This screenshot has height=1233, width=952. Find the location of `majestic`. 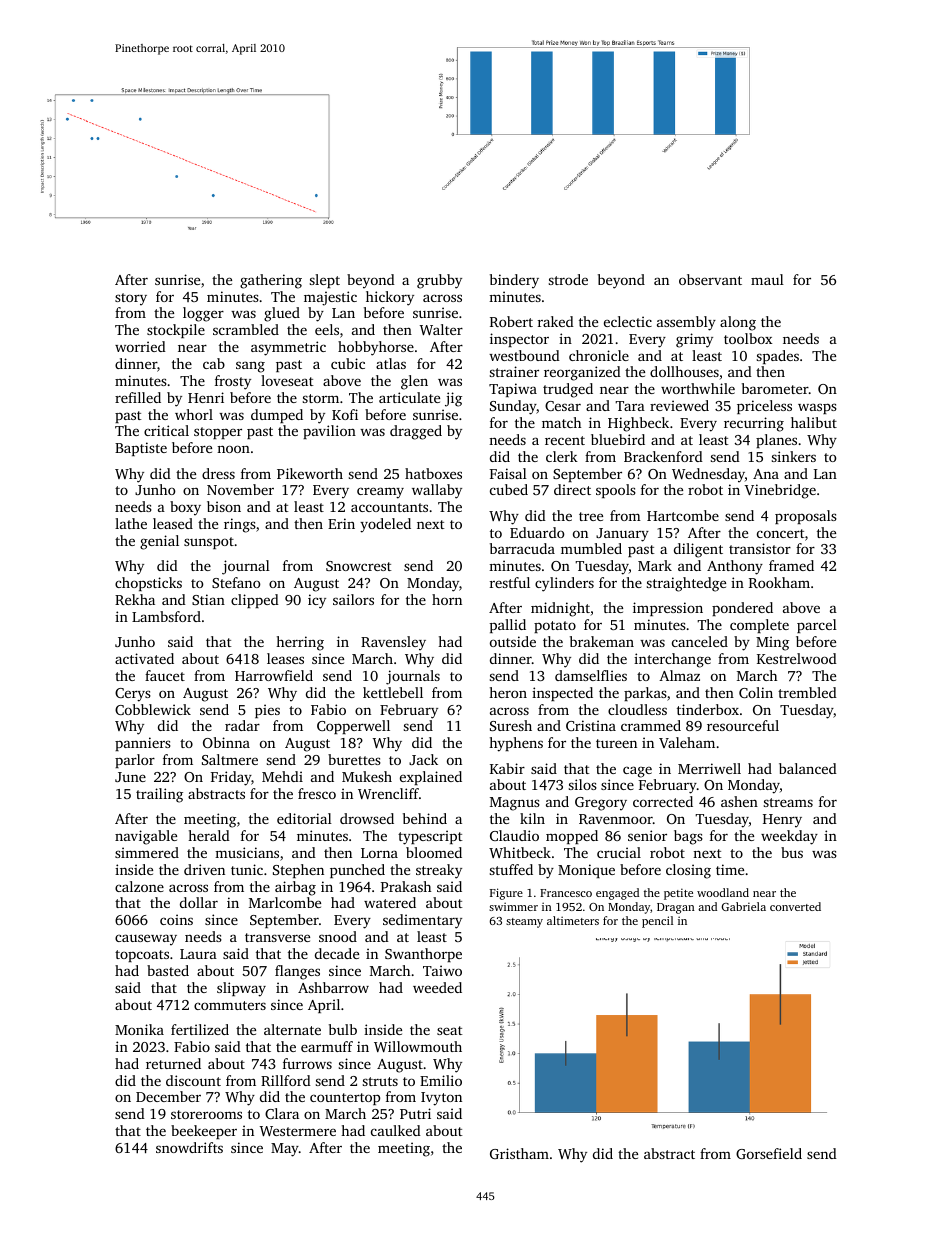

majestic is located at coordinates (330, 298).
